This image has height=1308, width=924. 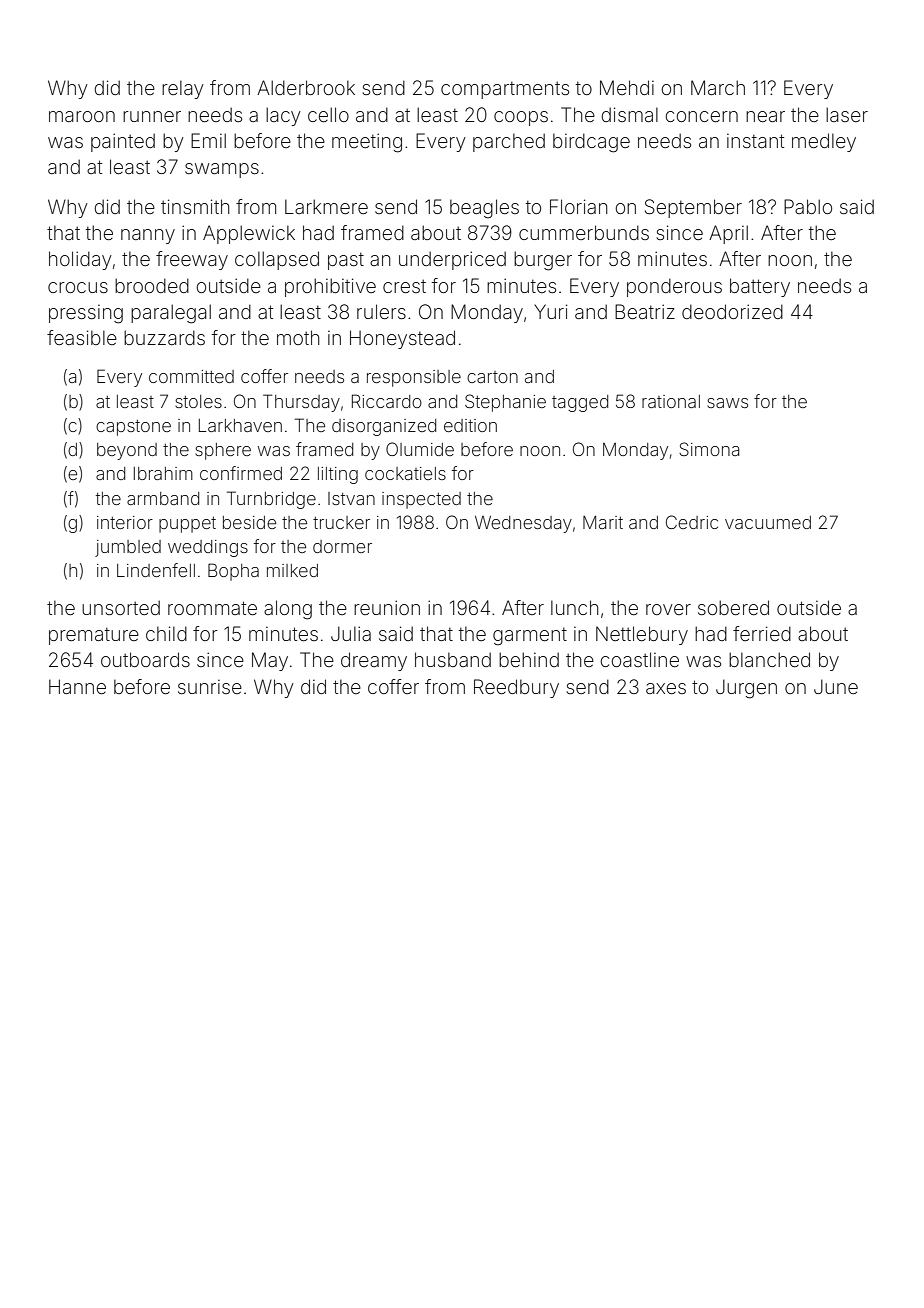 I want to click on behind, so click(x=529, y=659).
